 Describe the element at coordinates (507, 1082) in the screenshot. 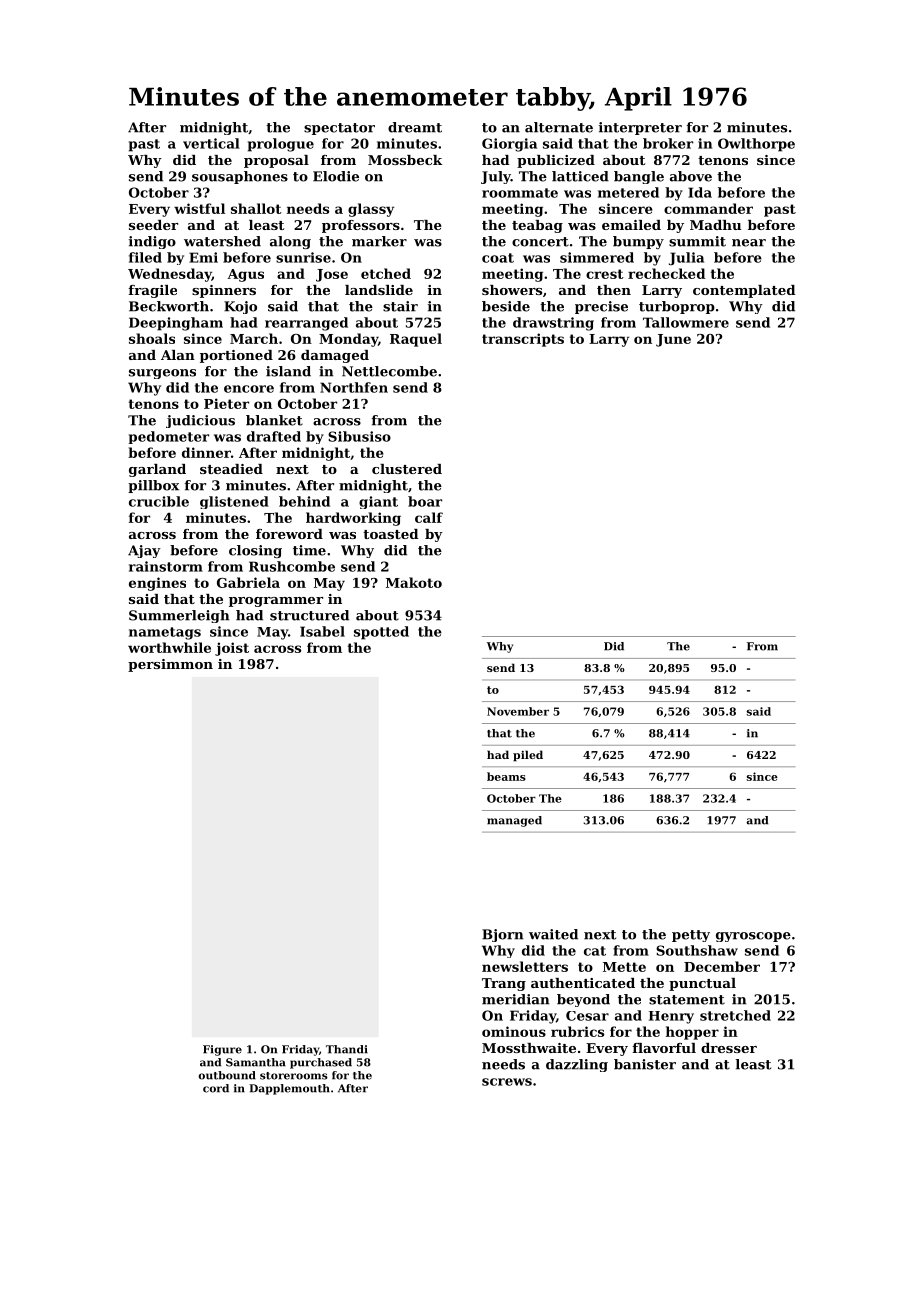

I see `screws` at that location.
